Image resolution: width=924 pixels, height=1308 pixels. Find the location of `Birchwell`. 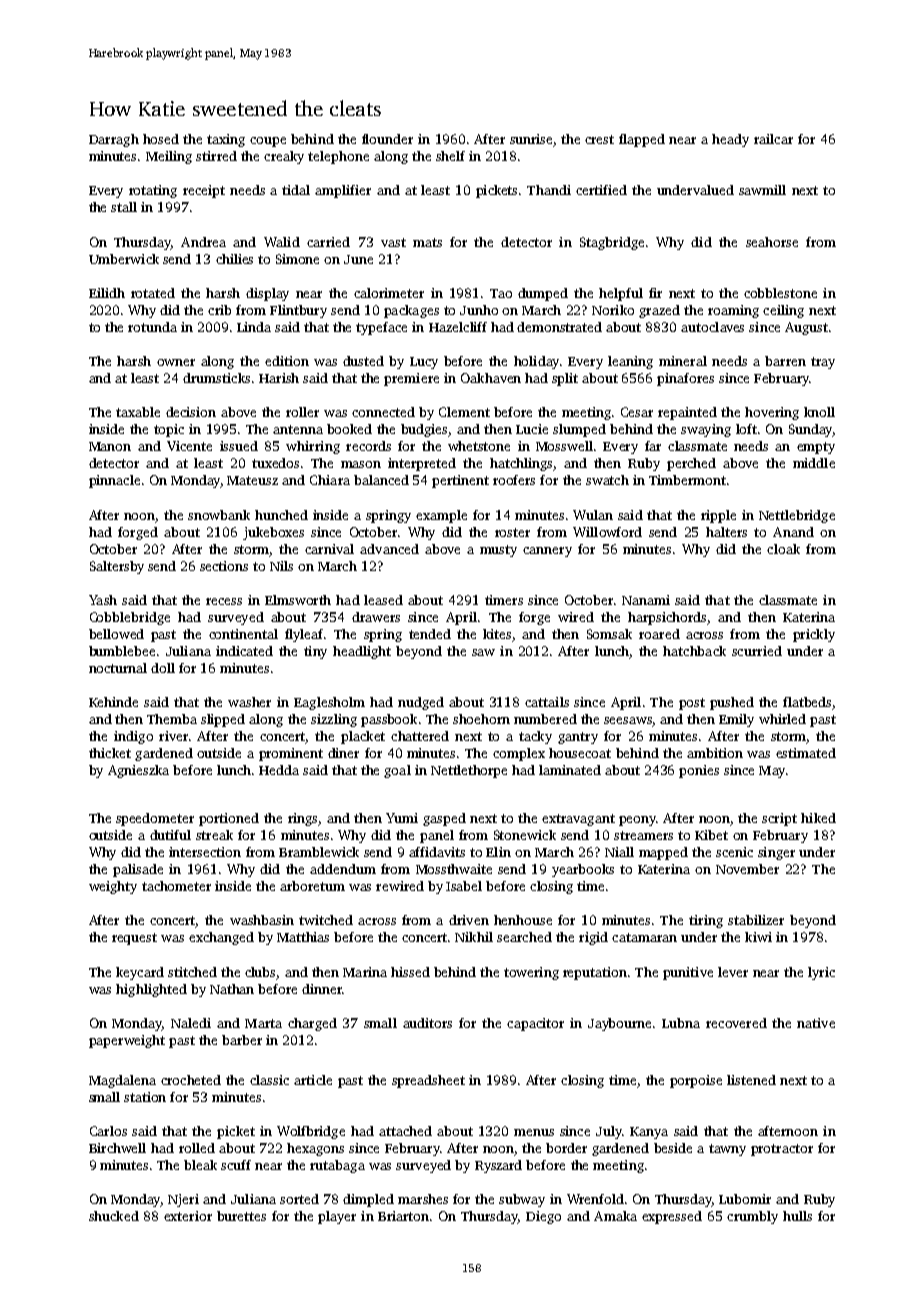

Birchwell is located at coordinates (117, 1148).
